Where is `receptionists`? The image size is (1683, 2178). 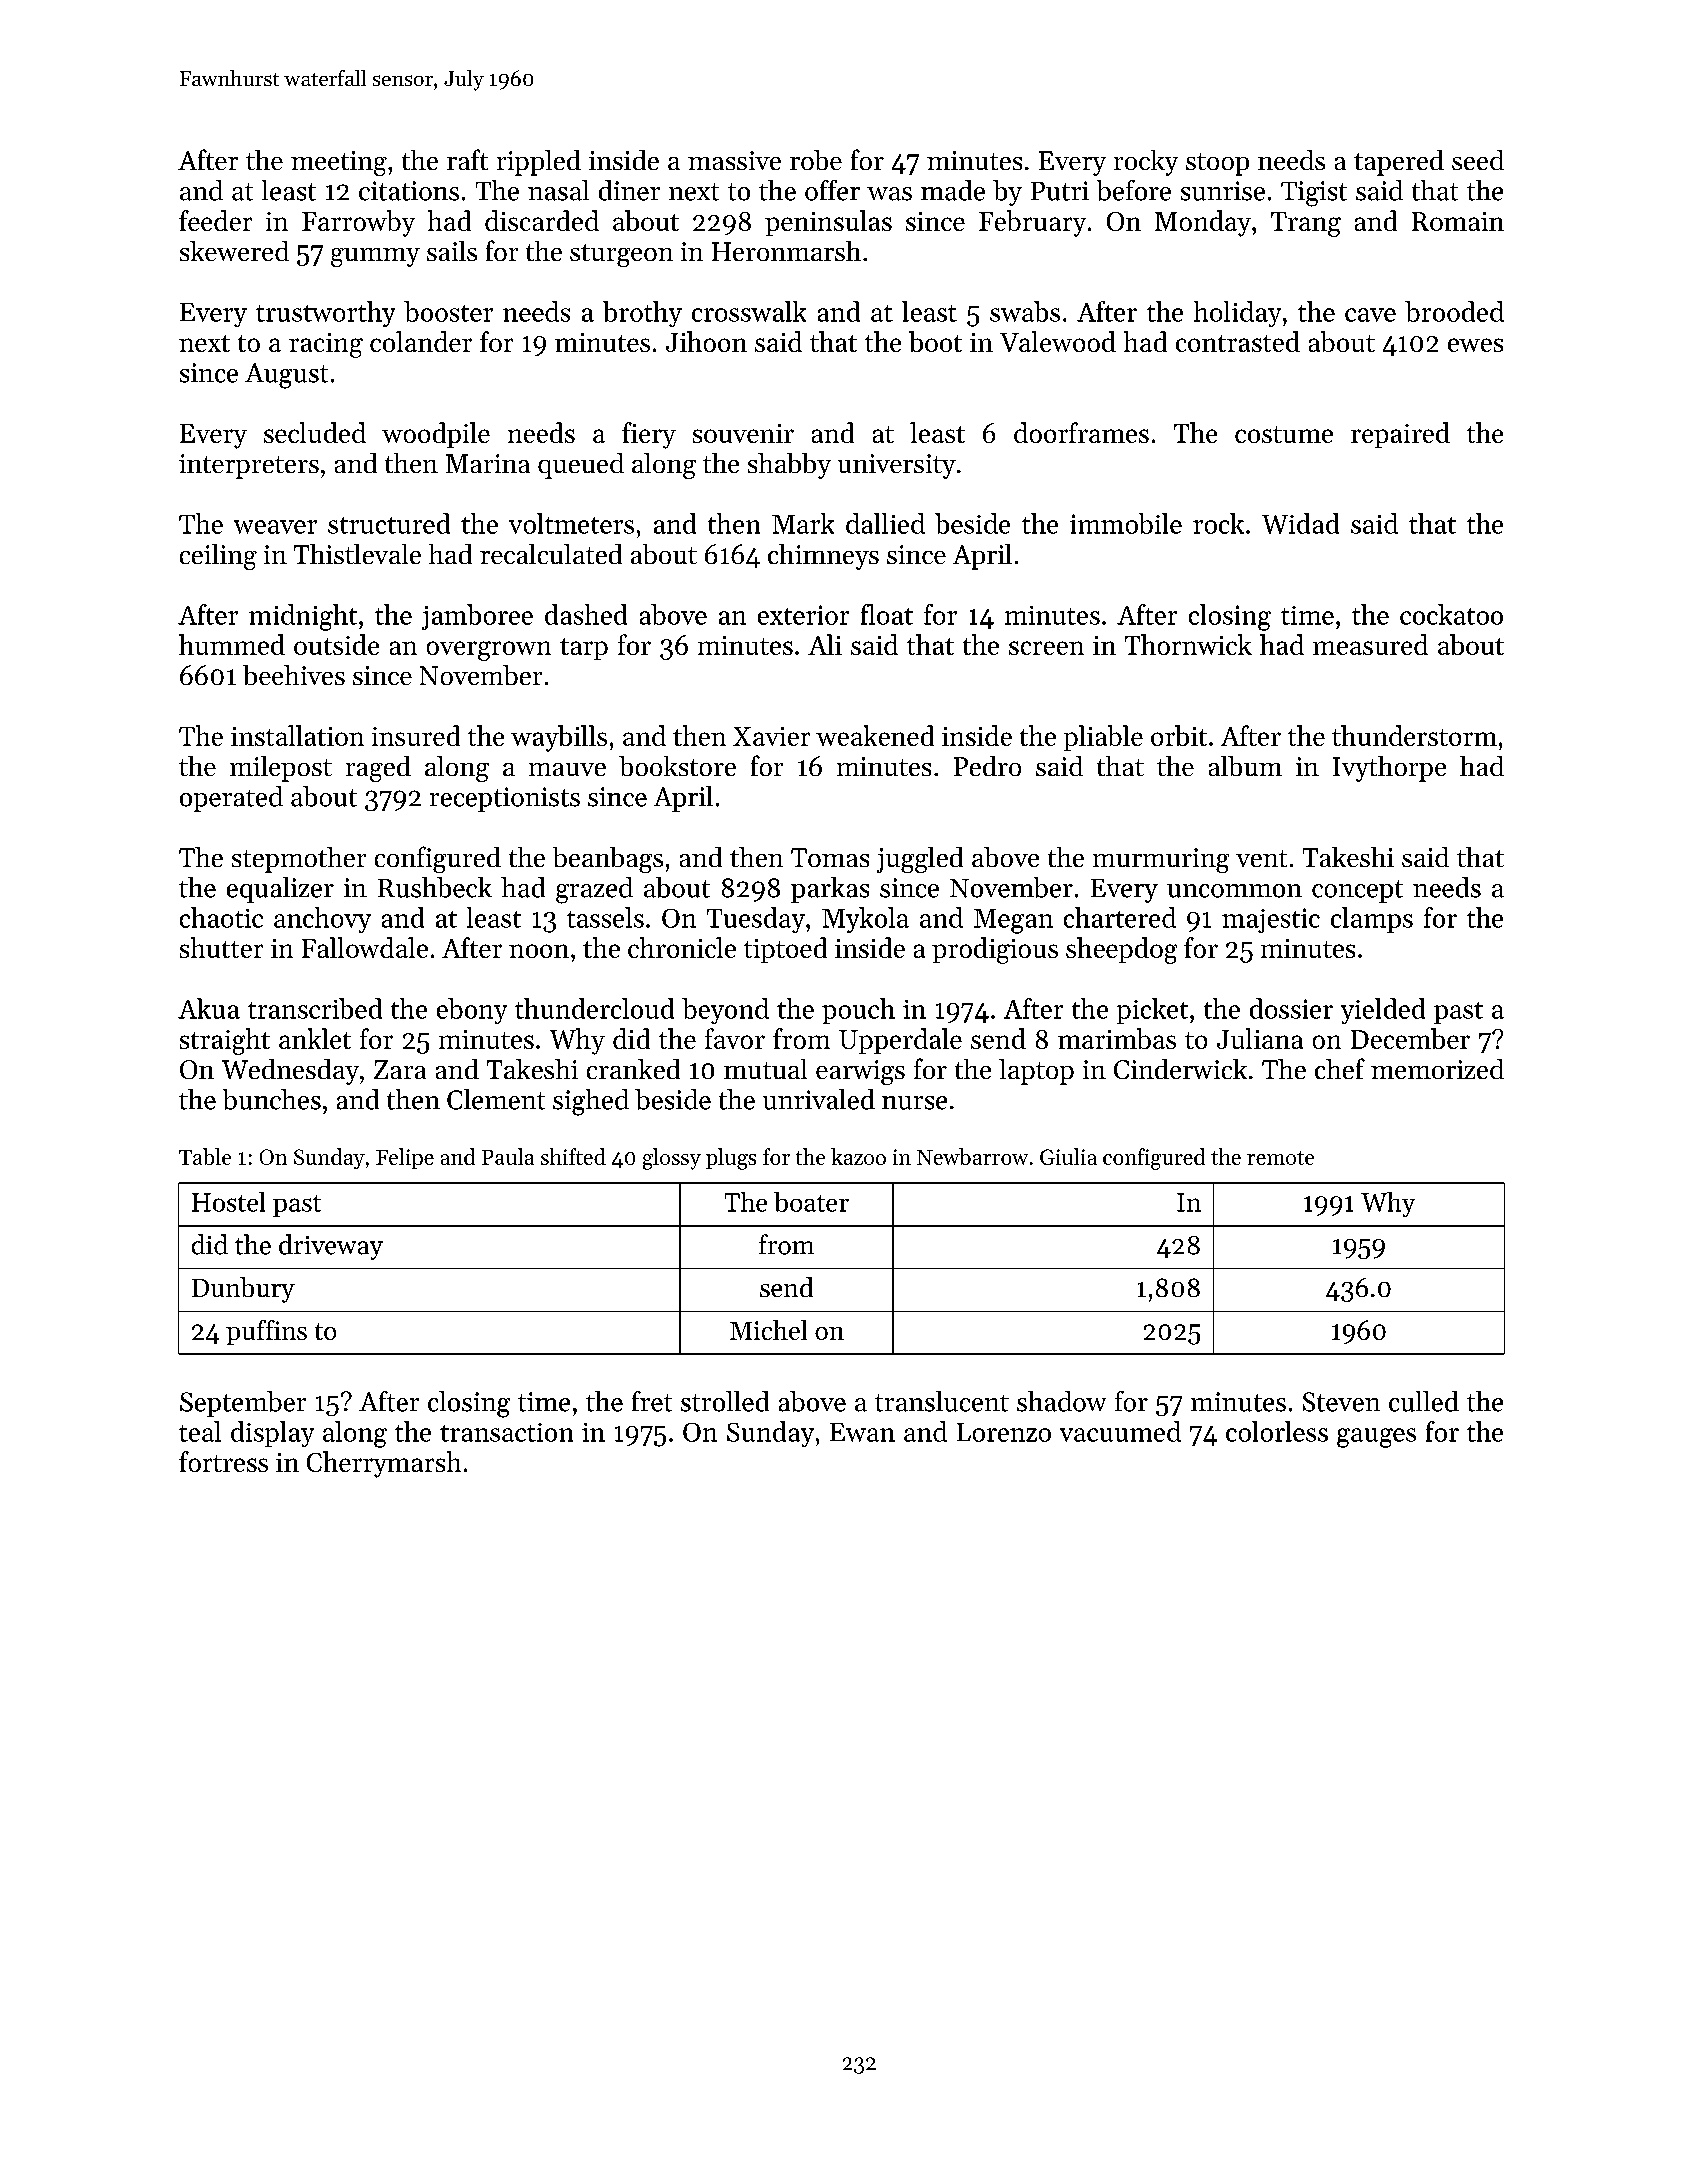
receptionists is located at coordinates (505, 799).
